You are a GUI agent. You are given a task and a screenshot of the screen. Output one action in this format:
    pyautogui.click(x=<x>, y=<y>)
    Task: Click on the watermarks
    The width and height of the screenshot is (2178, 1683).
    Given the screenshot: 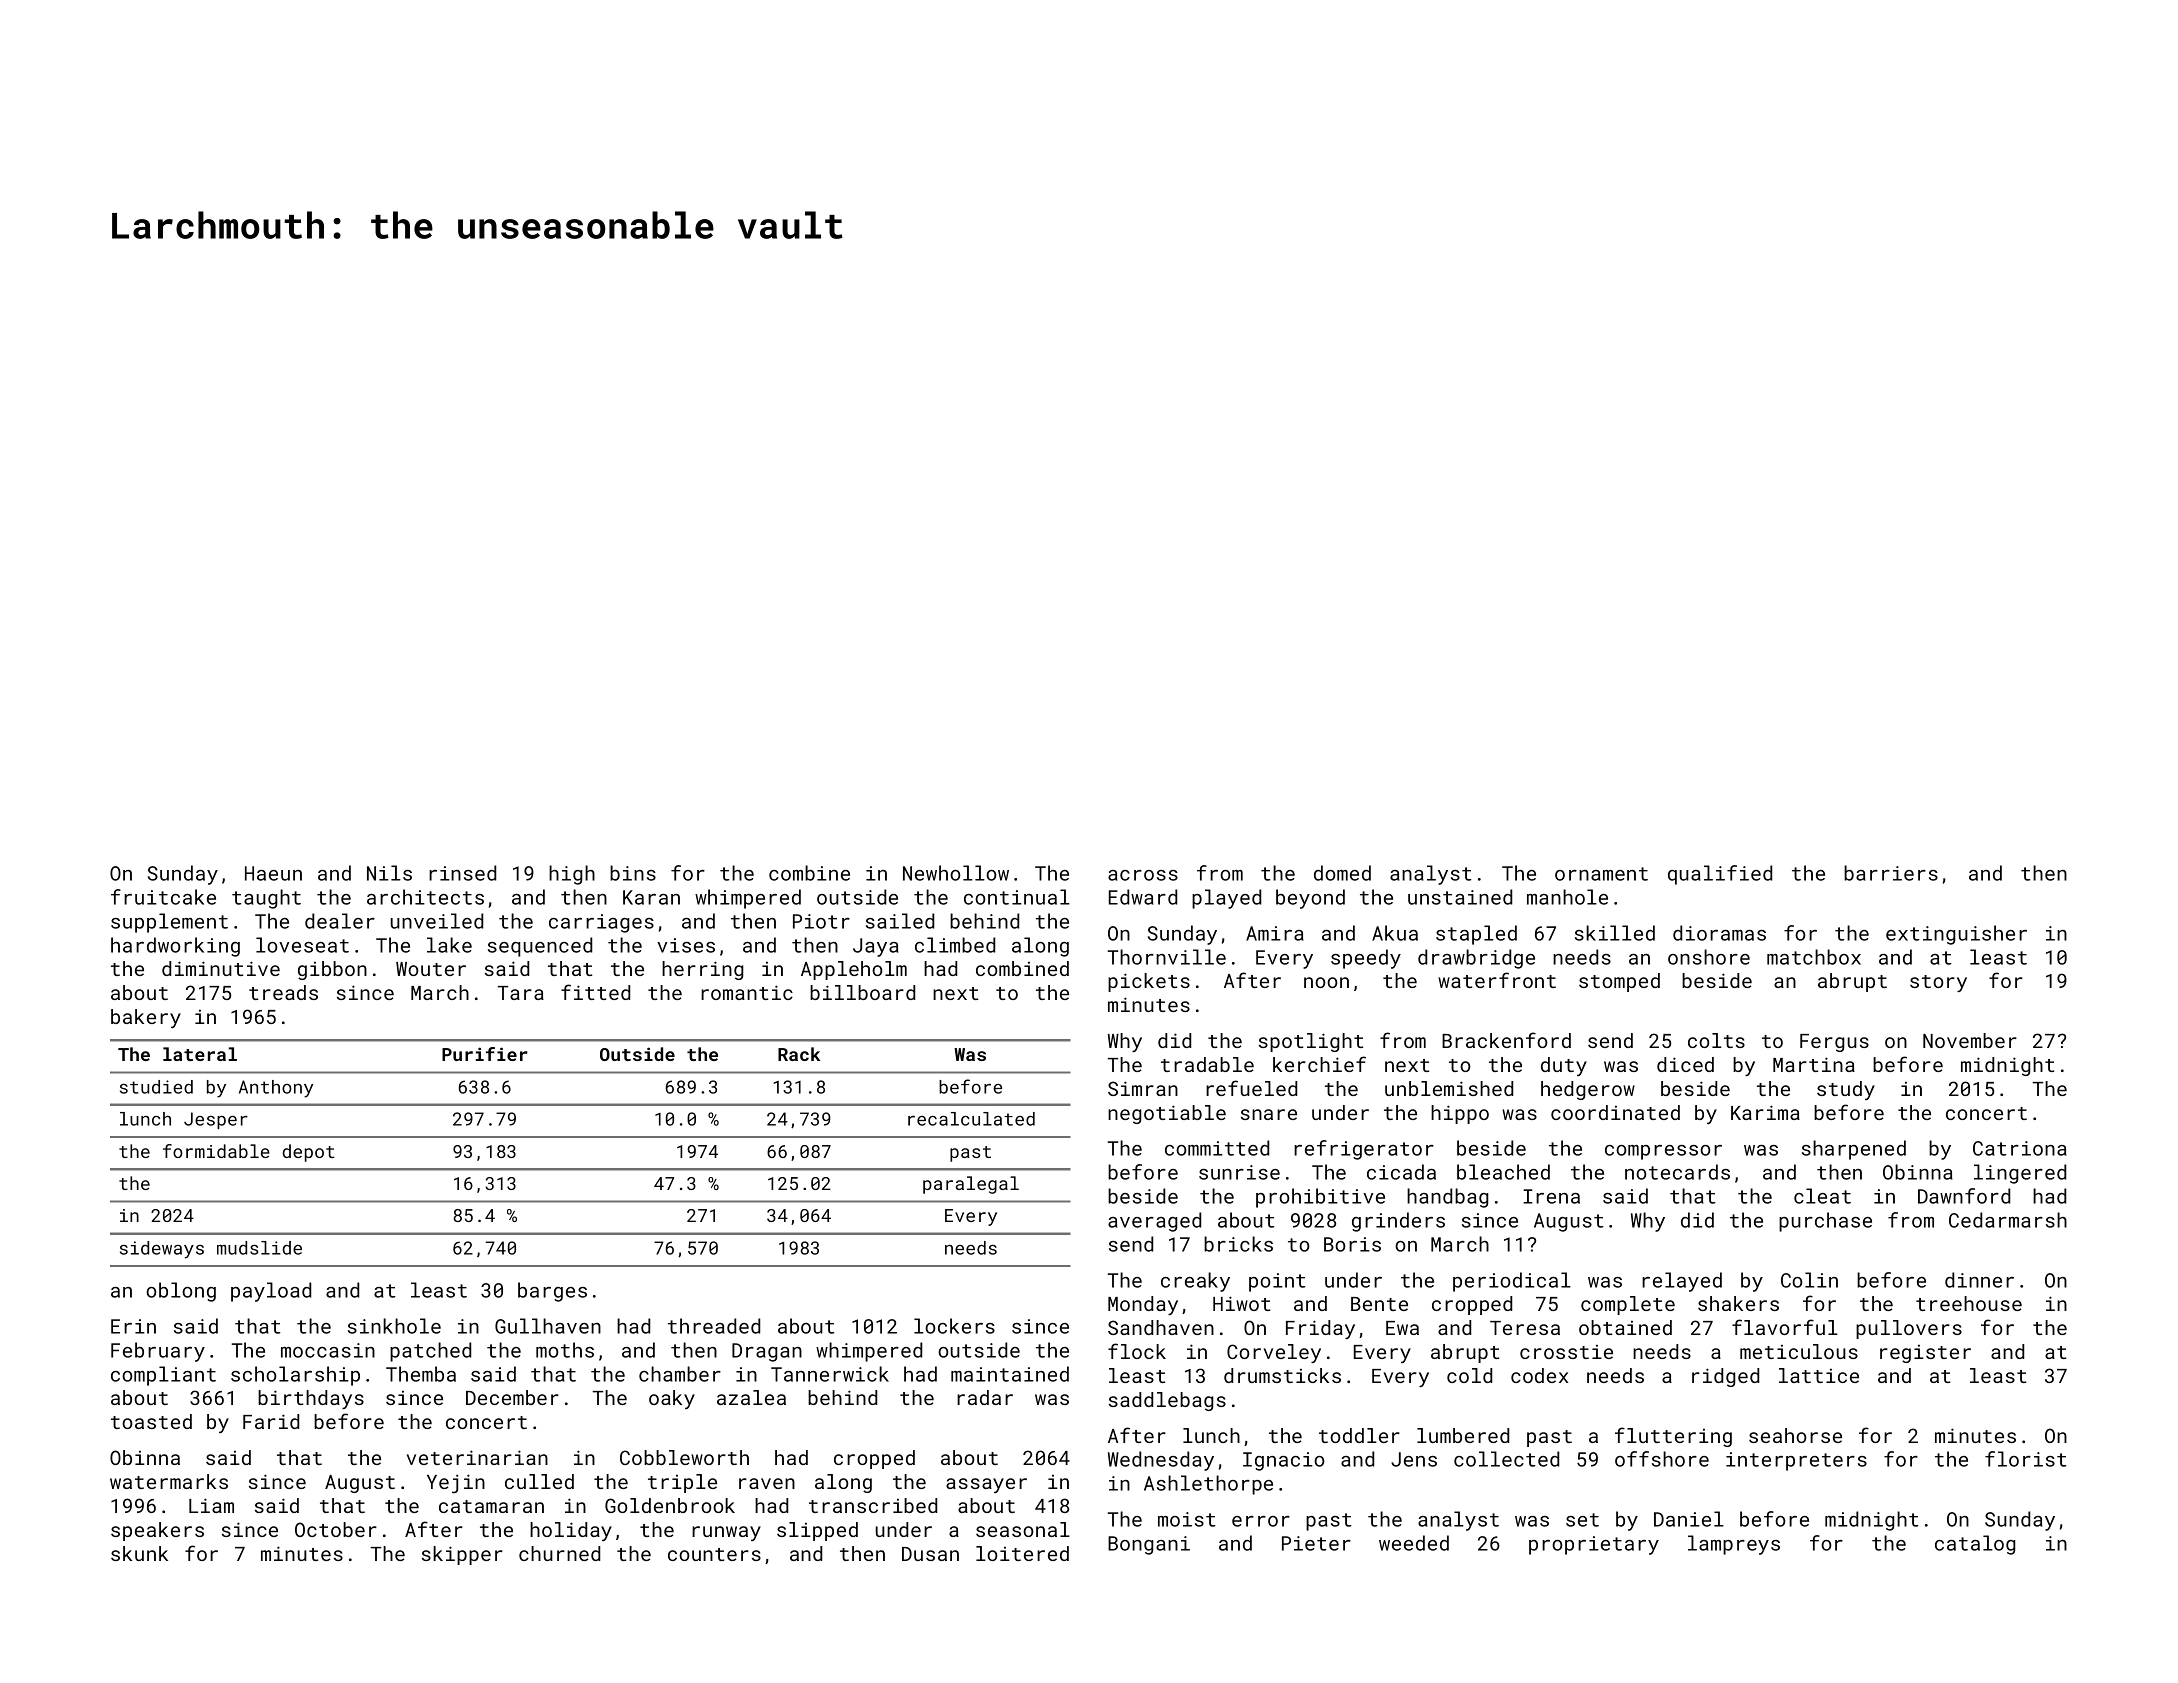 What is the action you would take?
    pyautogui.click(x=169, y=1481)
